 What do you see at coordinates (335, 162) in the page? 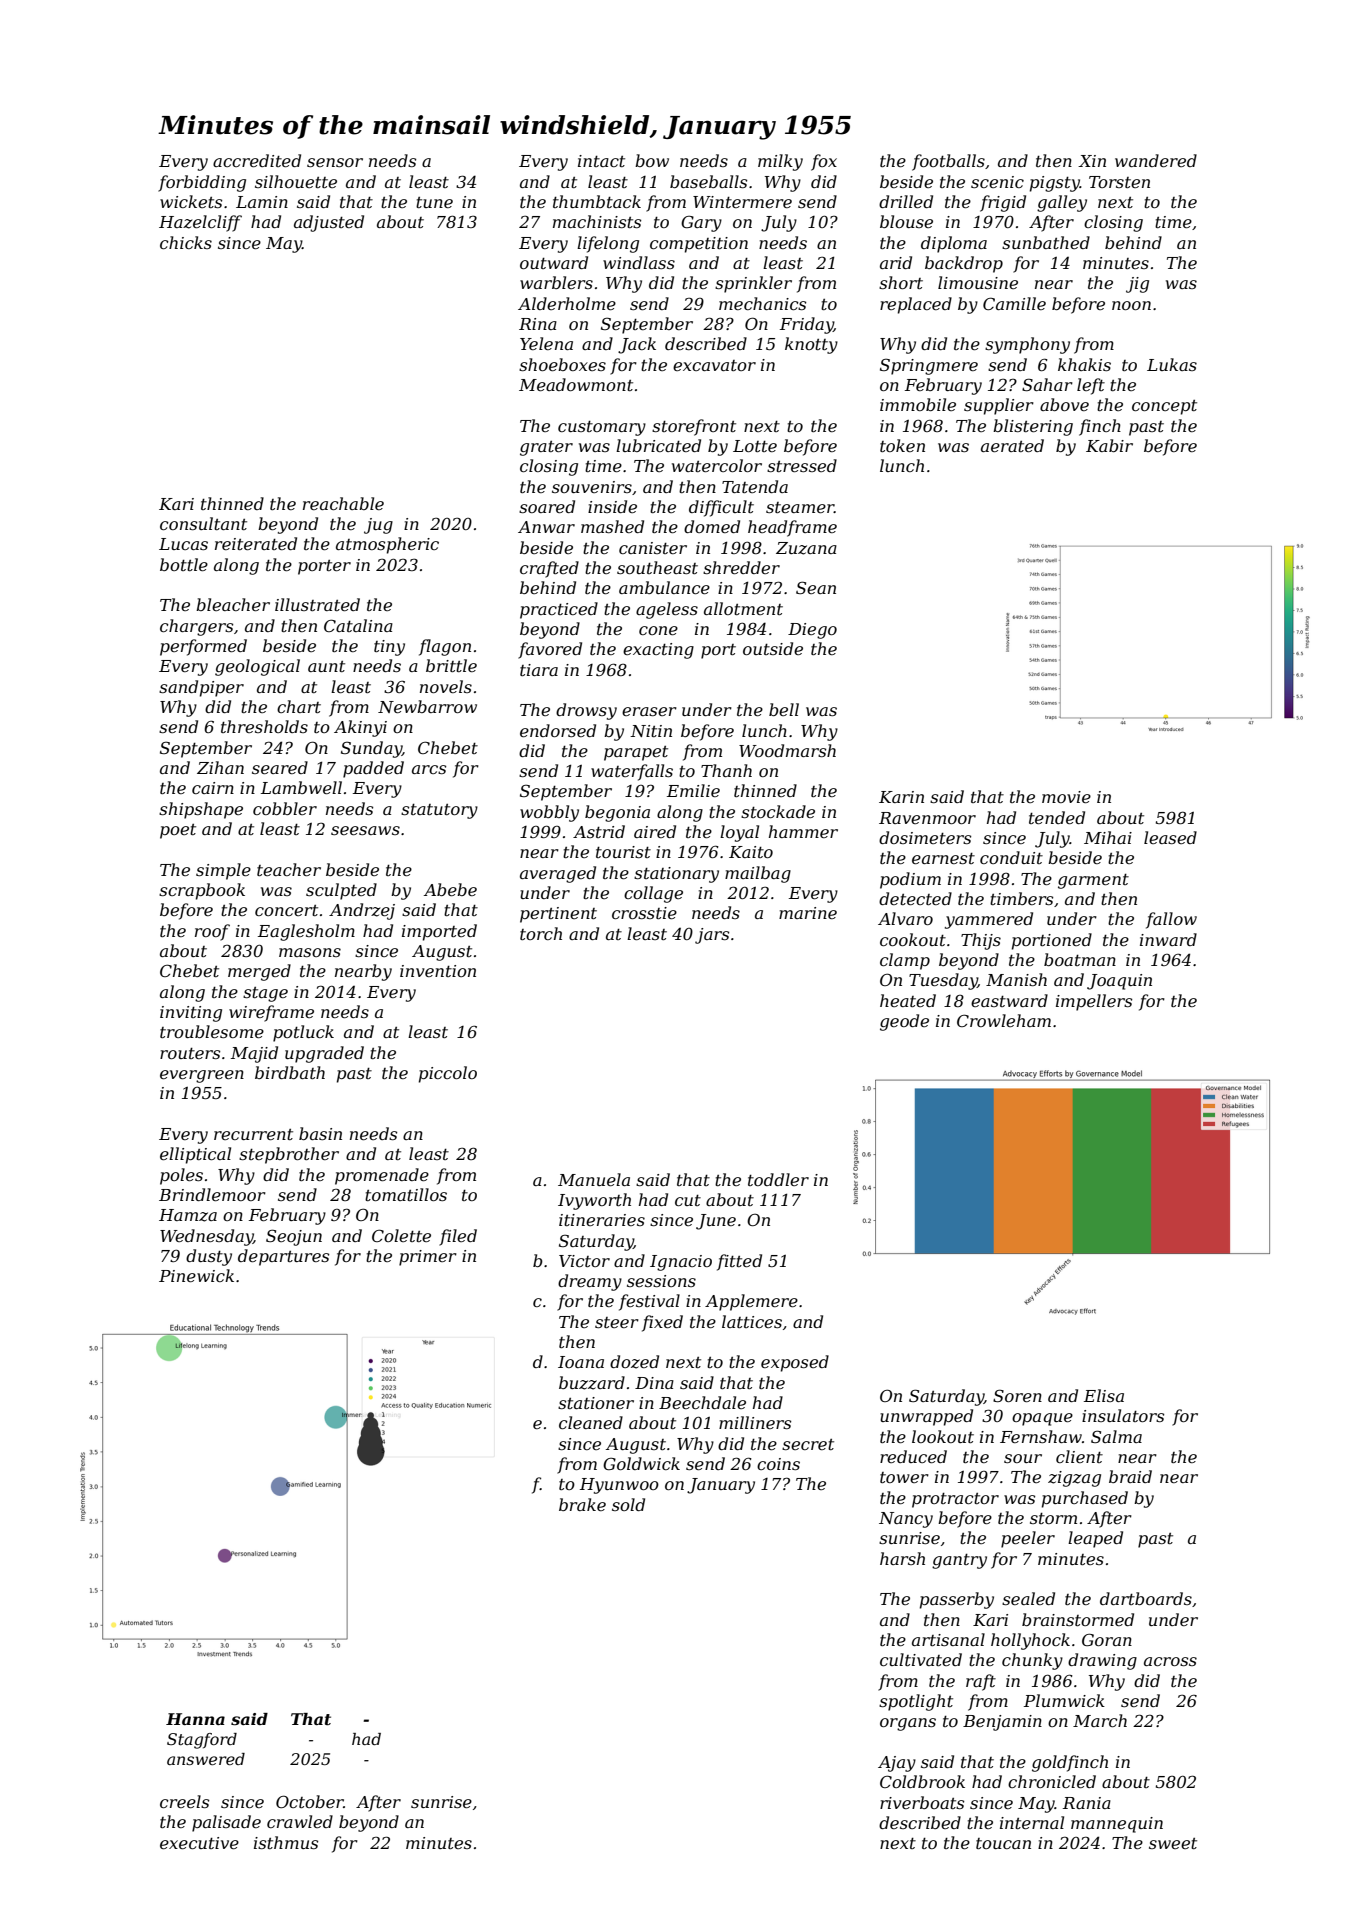
I see `sensor` at bounding box center [335, 162].
